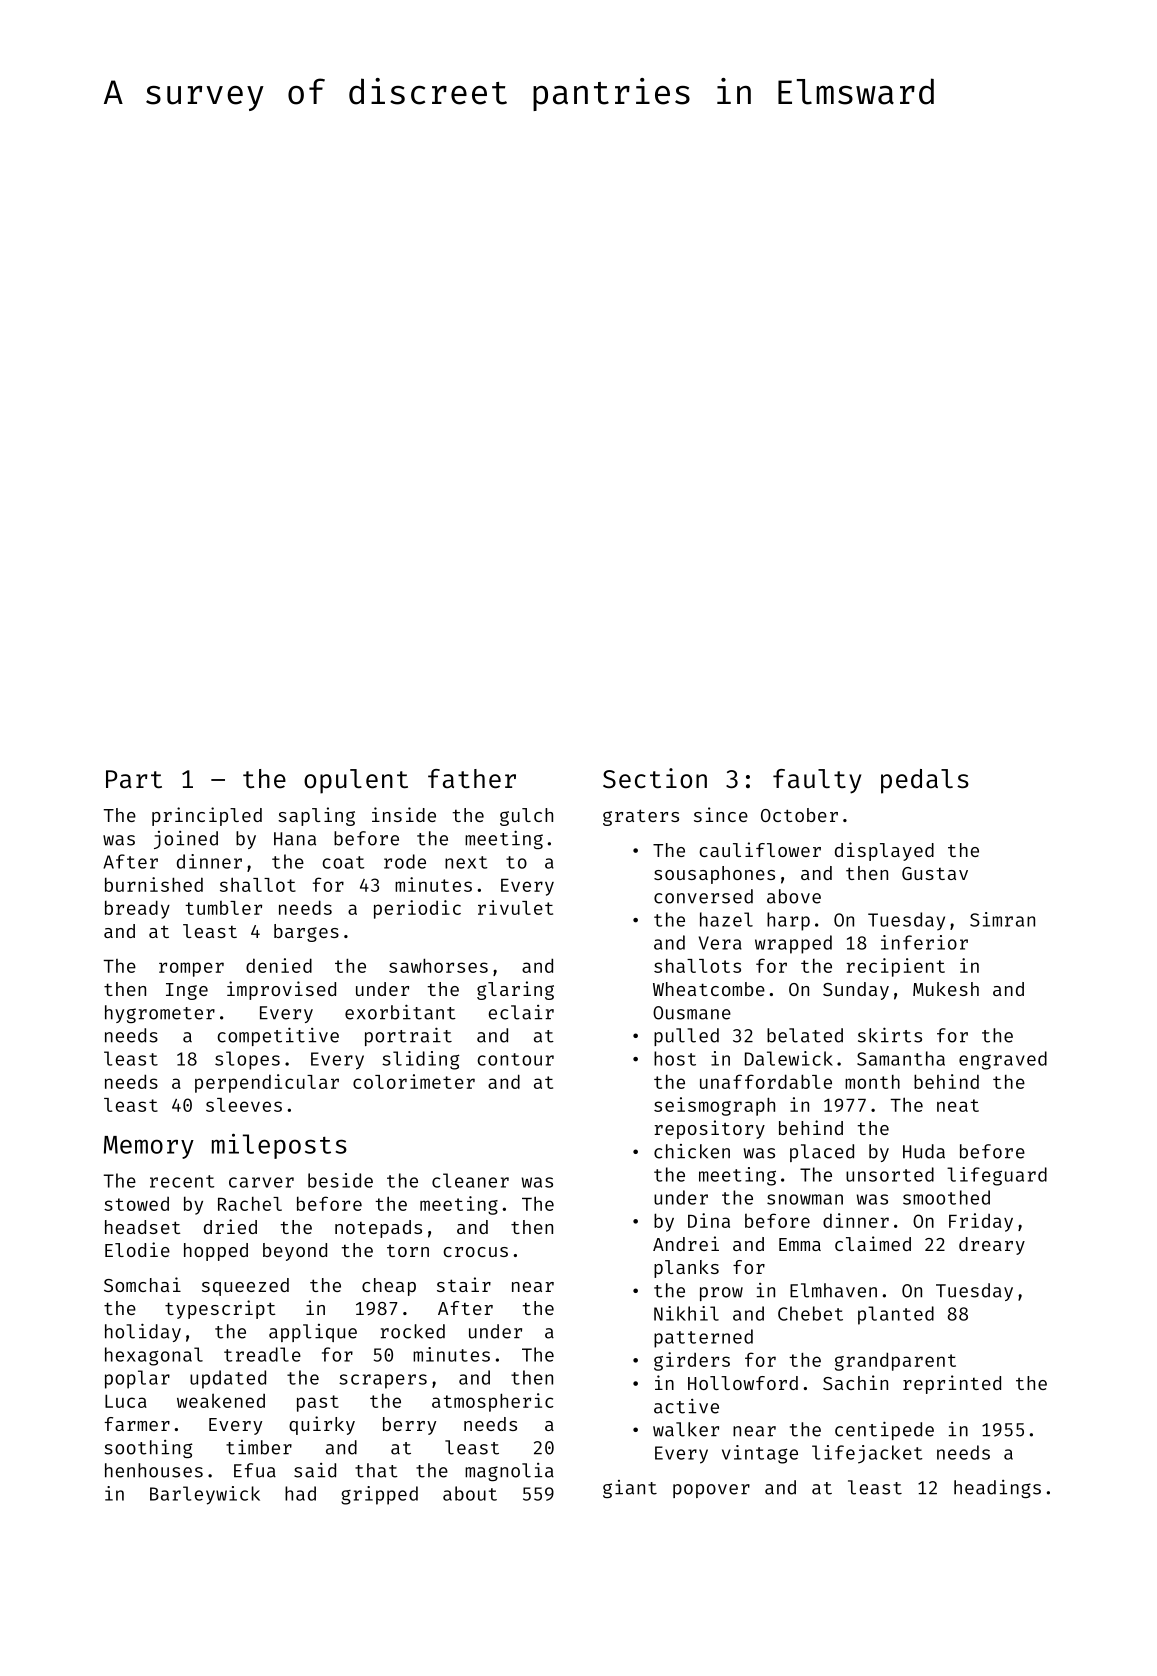  I want to click on Elmhaven, so click(833, 1290).
